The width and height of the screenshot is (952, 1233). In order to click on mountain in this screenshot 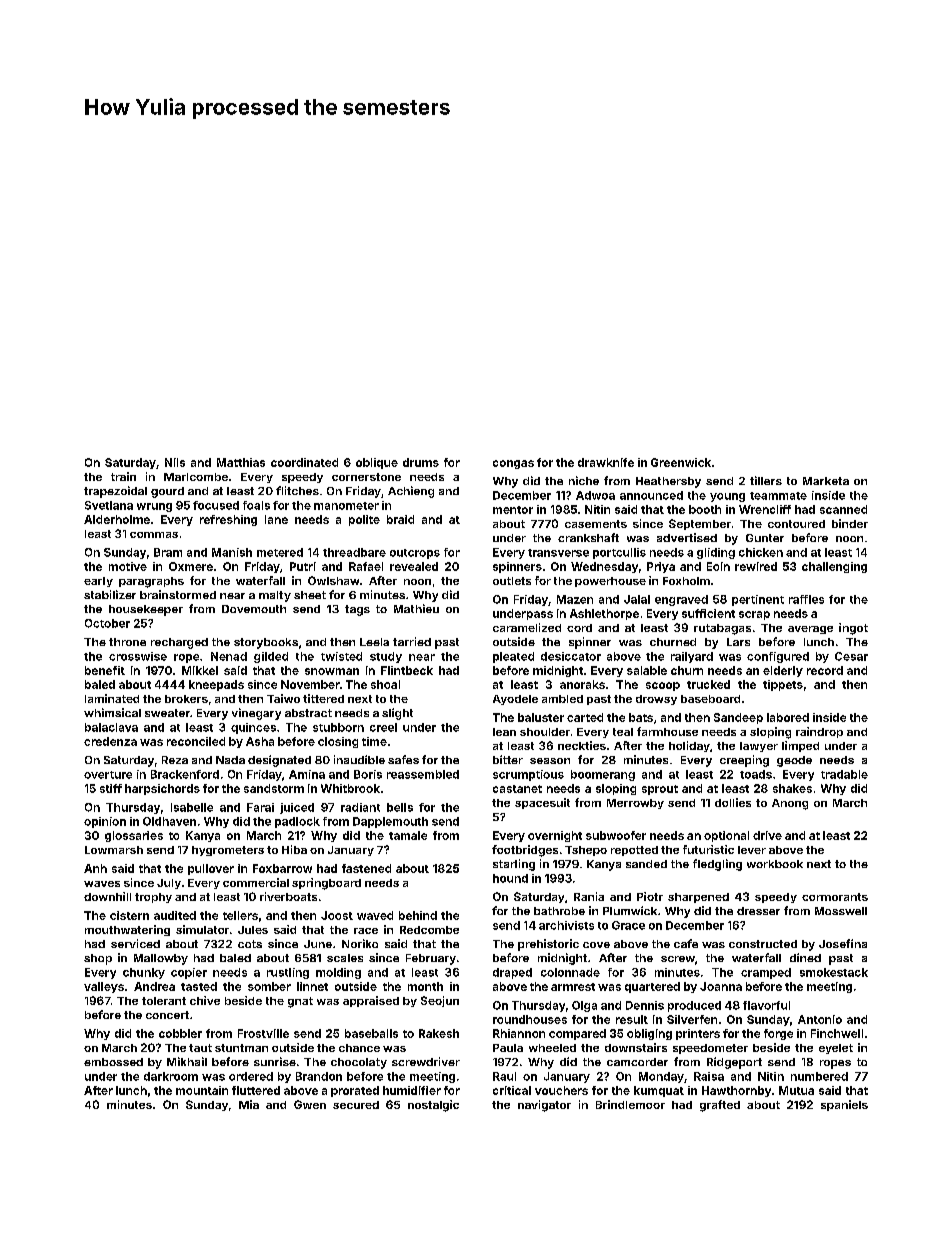, I will do `click(202, 1090)`.
